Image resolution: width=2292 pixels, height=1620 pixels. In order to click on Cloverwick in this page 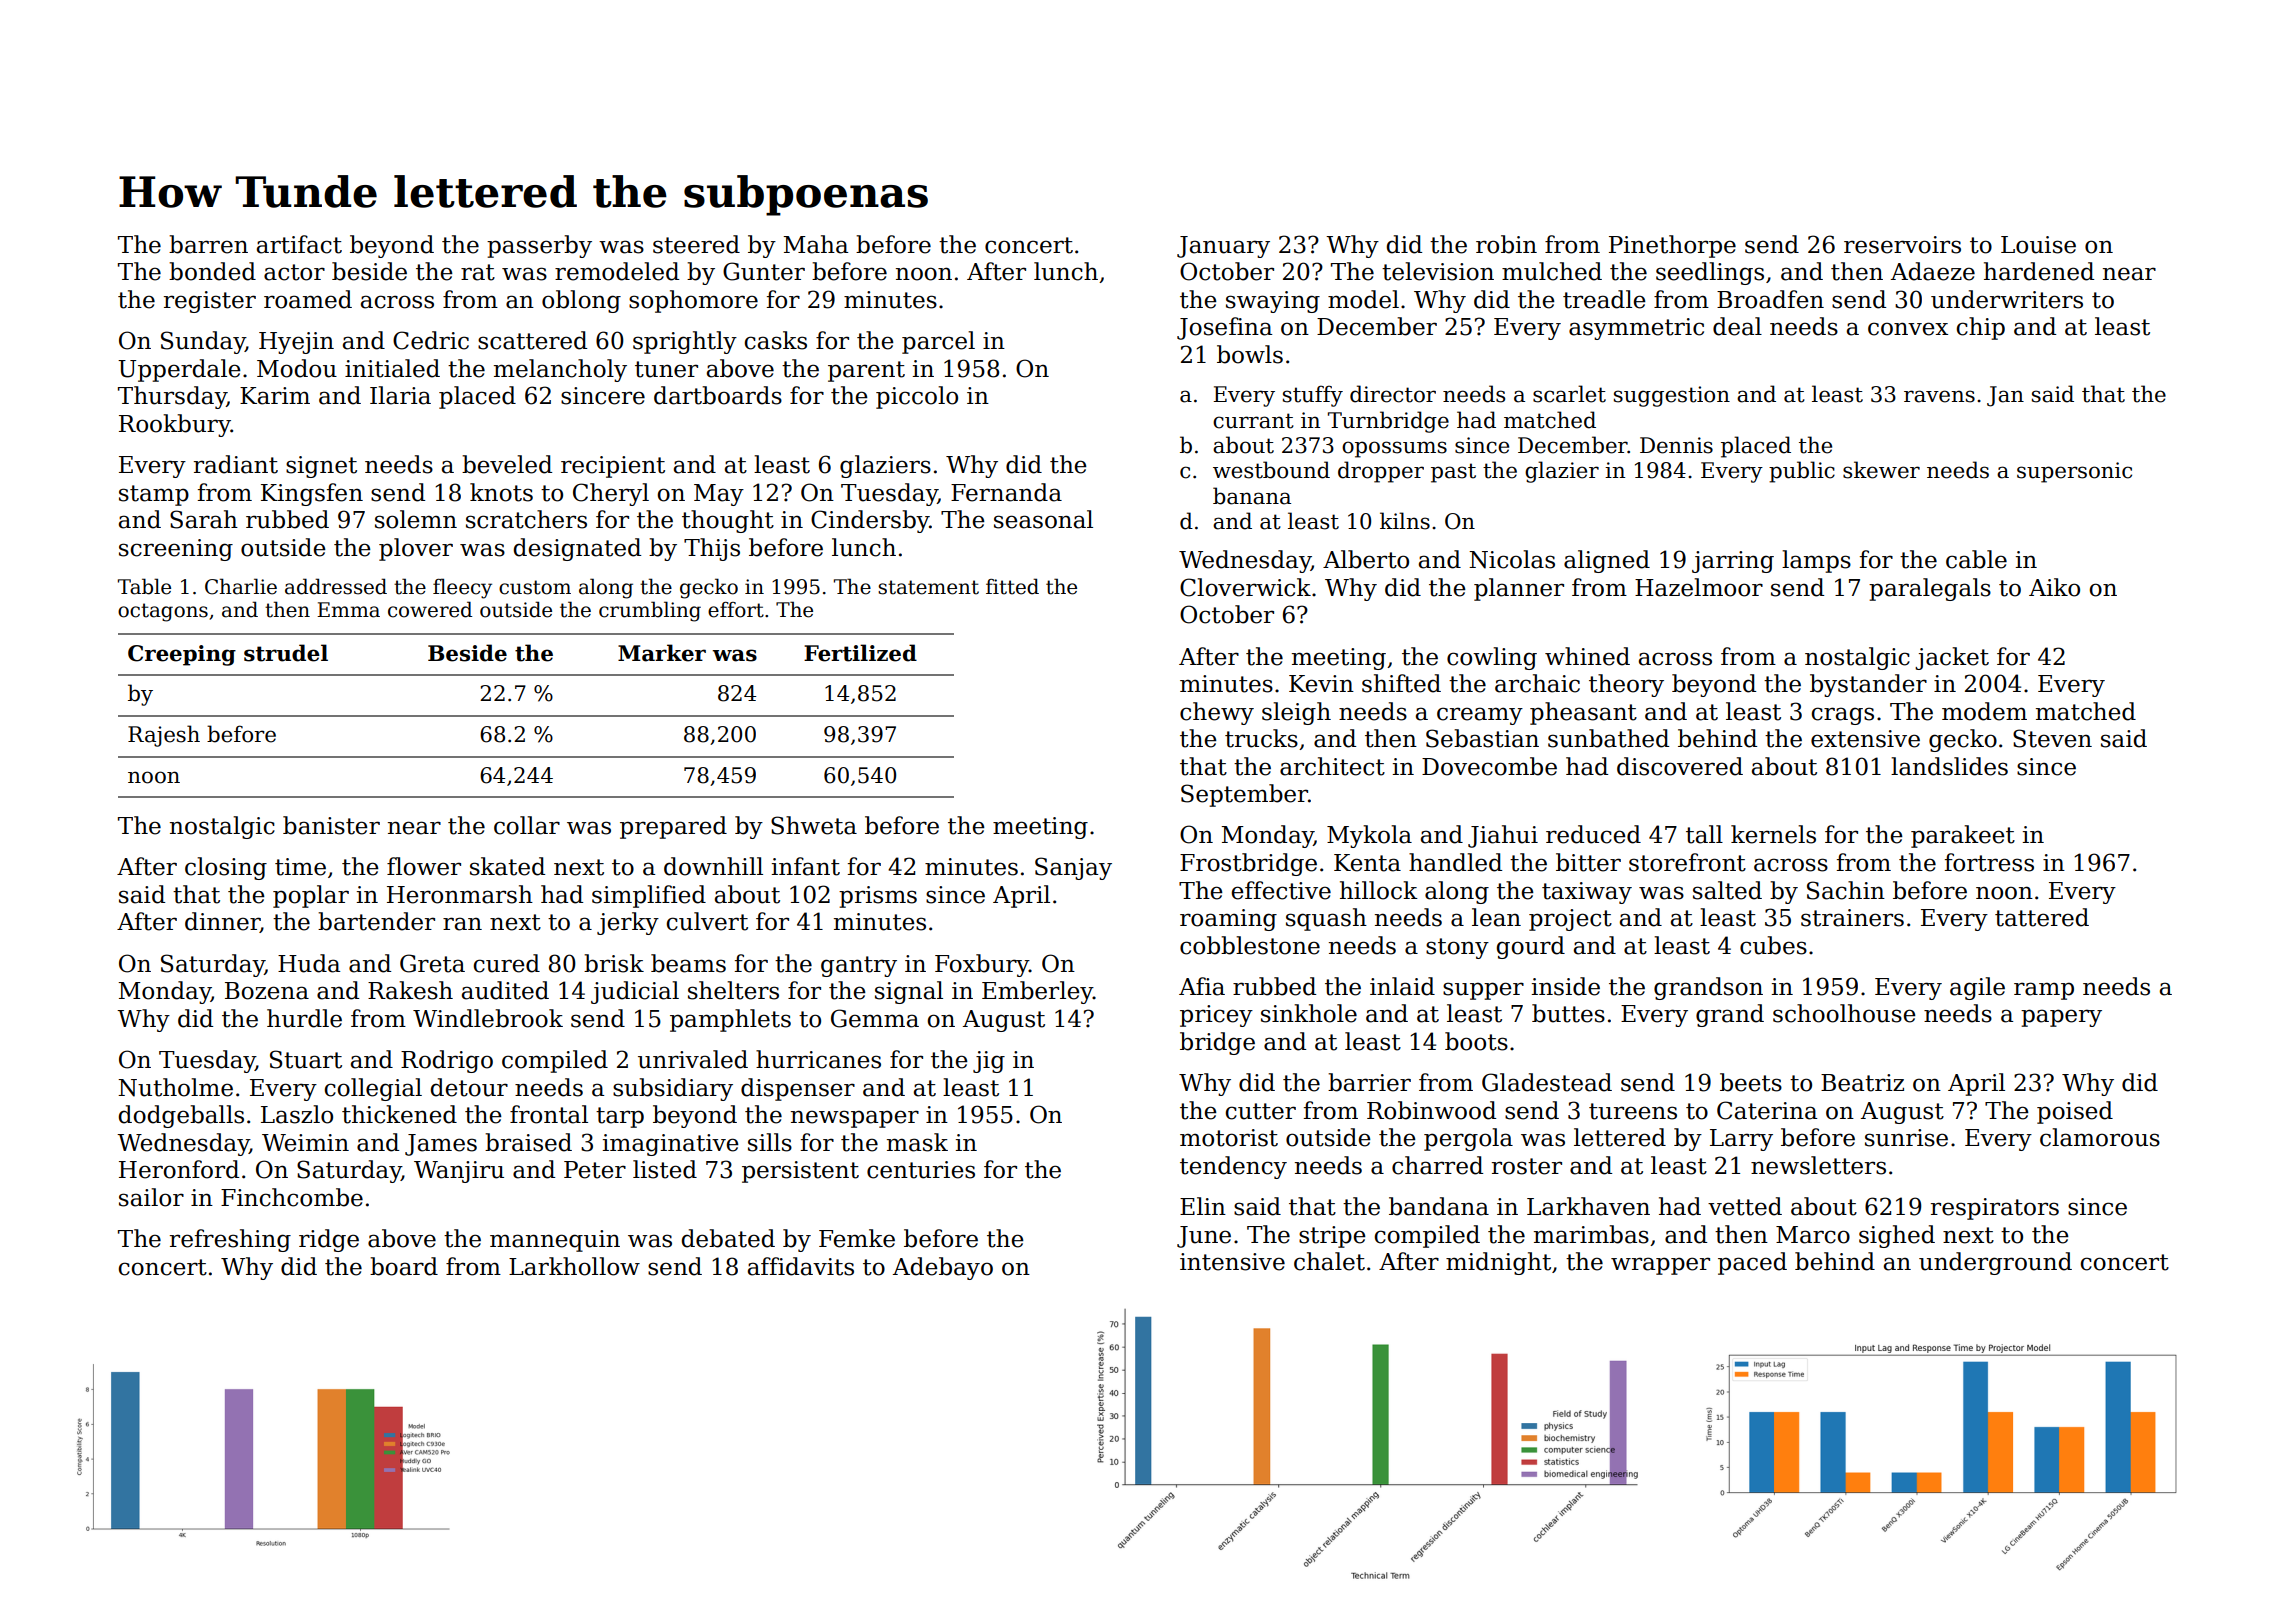, I will do `click(1245, 587)`.
